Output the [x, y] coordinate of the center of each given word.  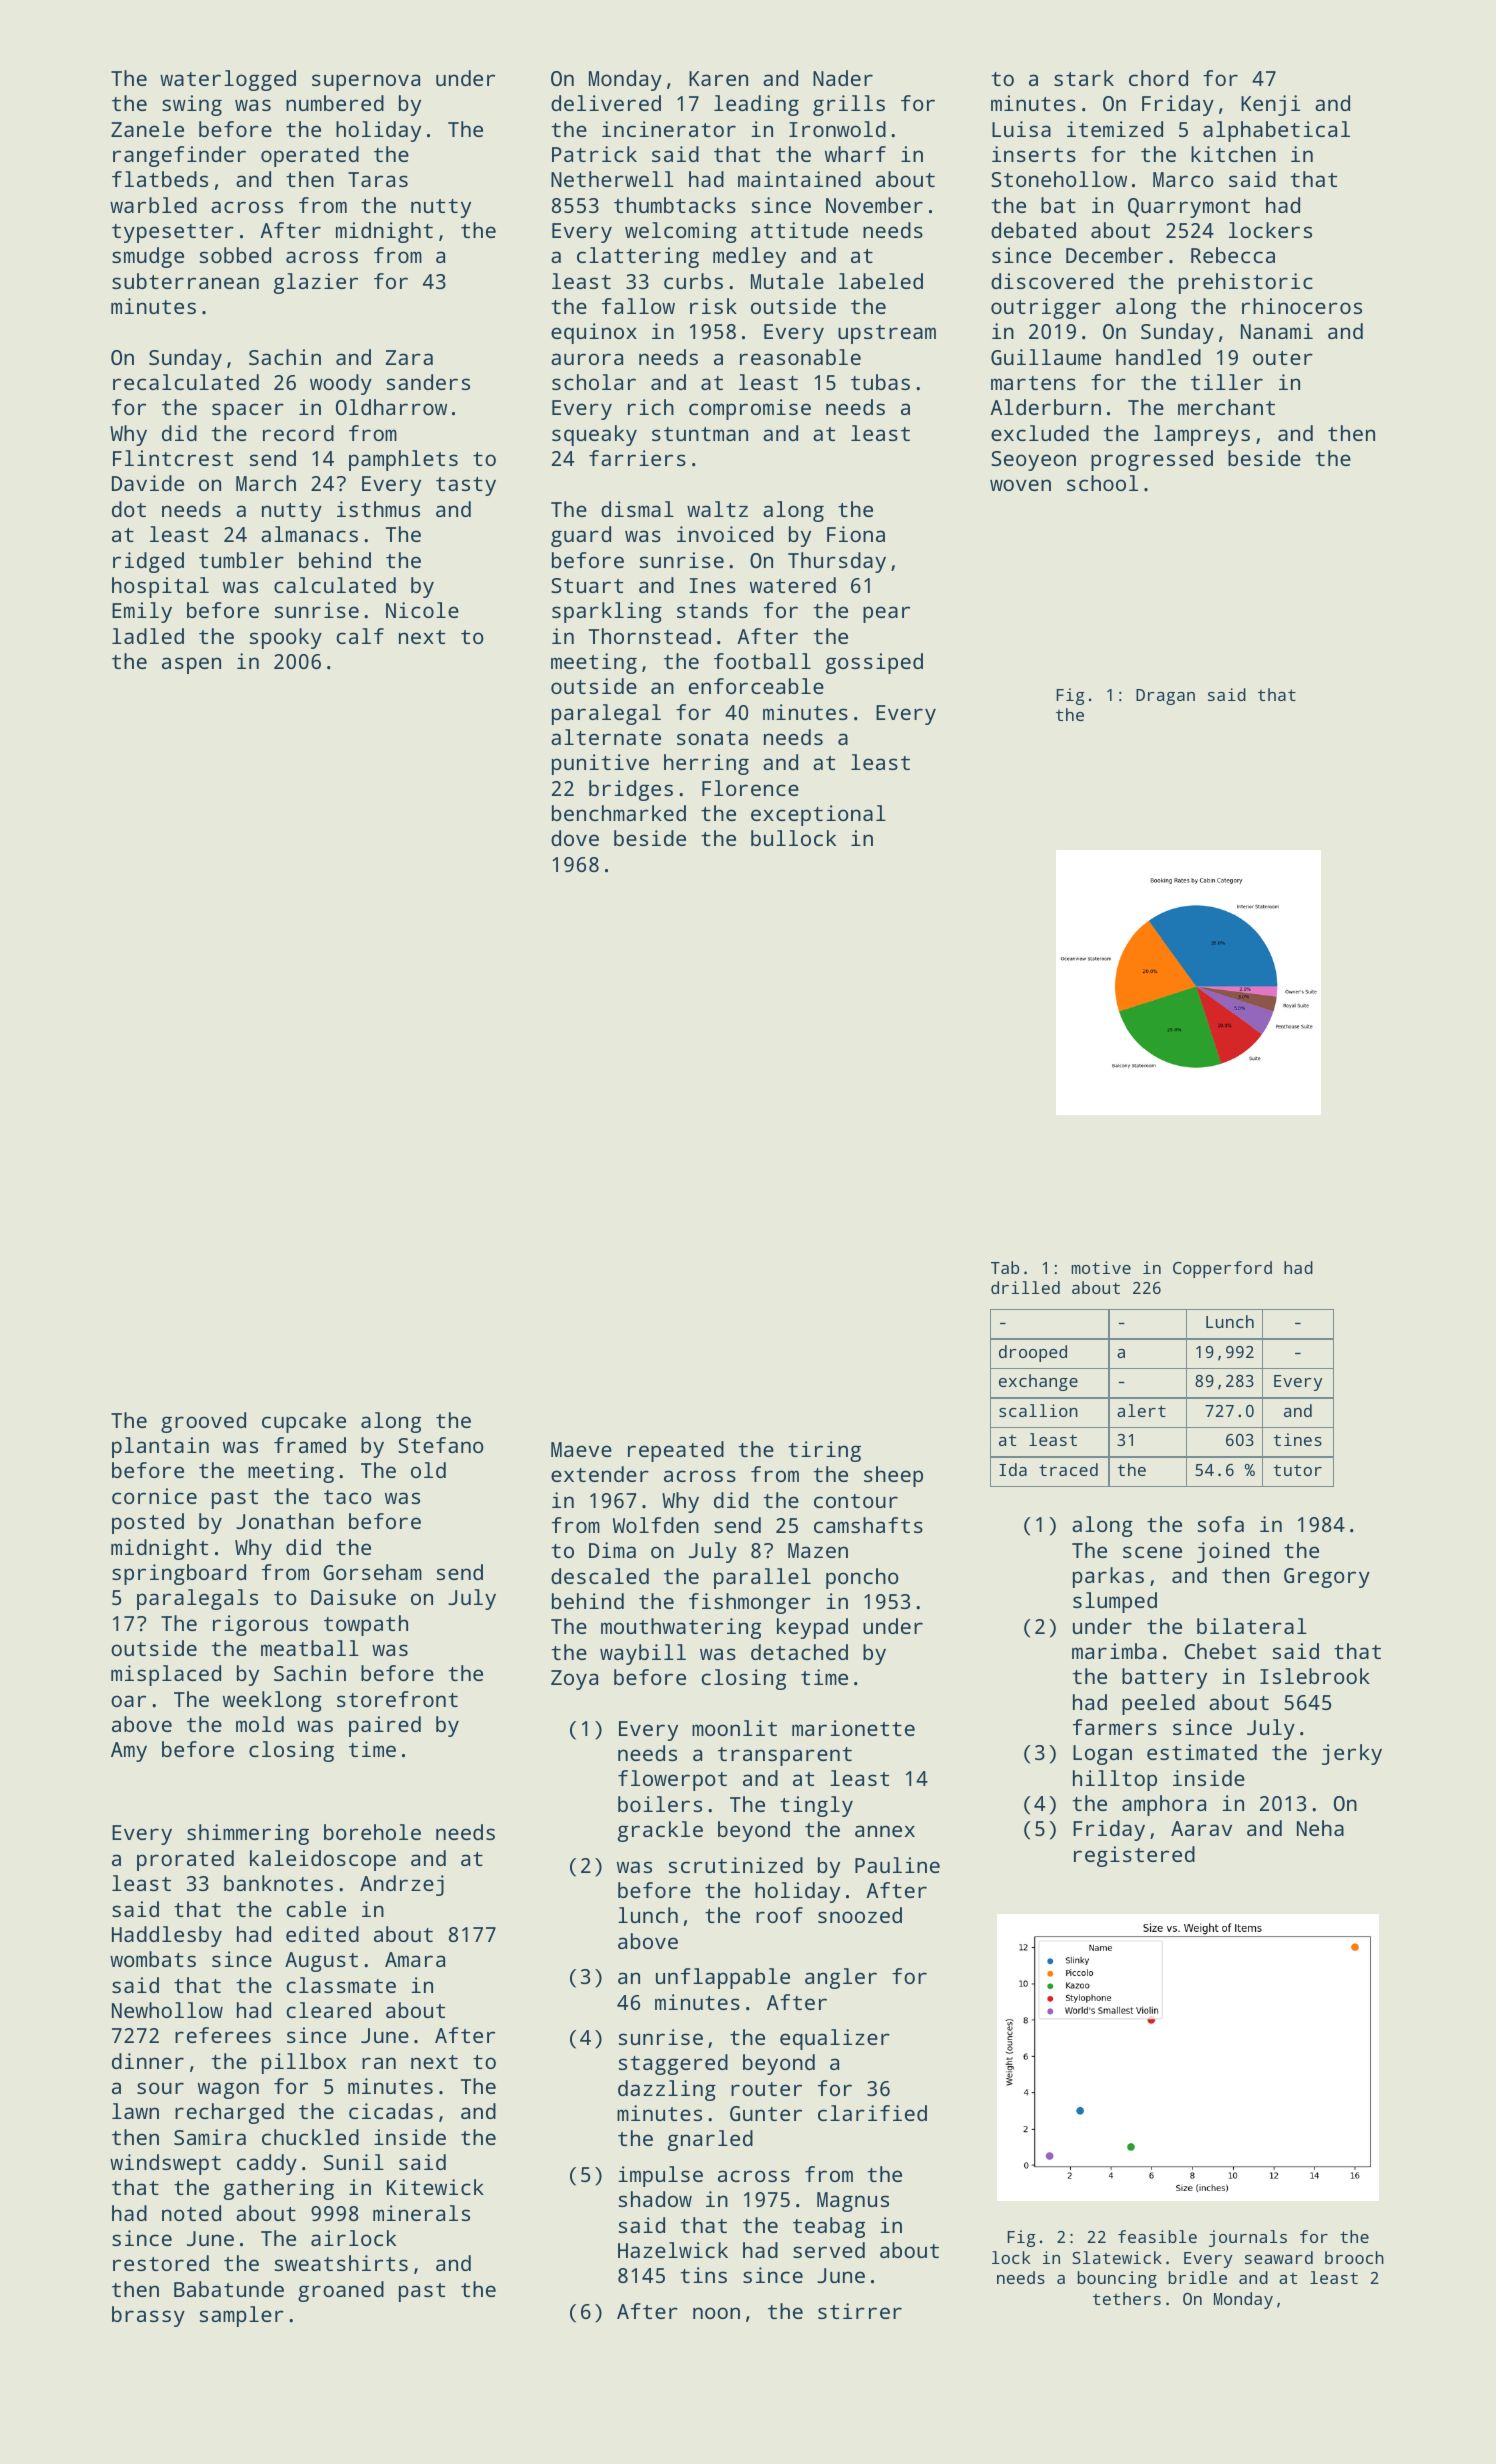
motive [1101, 1267]
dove [575, 838]
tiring [824, 1451]
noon [716, 2313]
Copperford [1222, 1269]
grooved [203, 1422]
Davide [148, 483]
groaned [341, 2291]
